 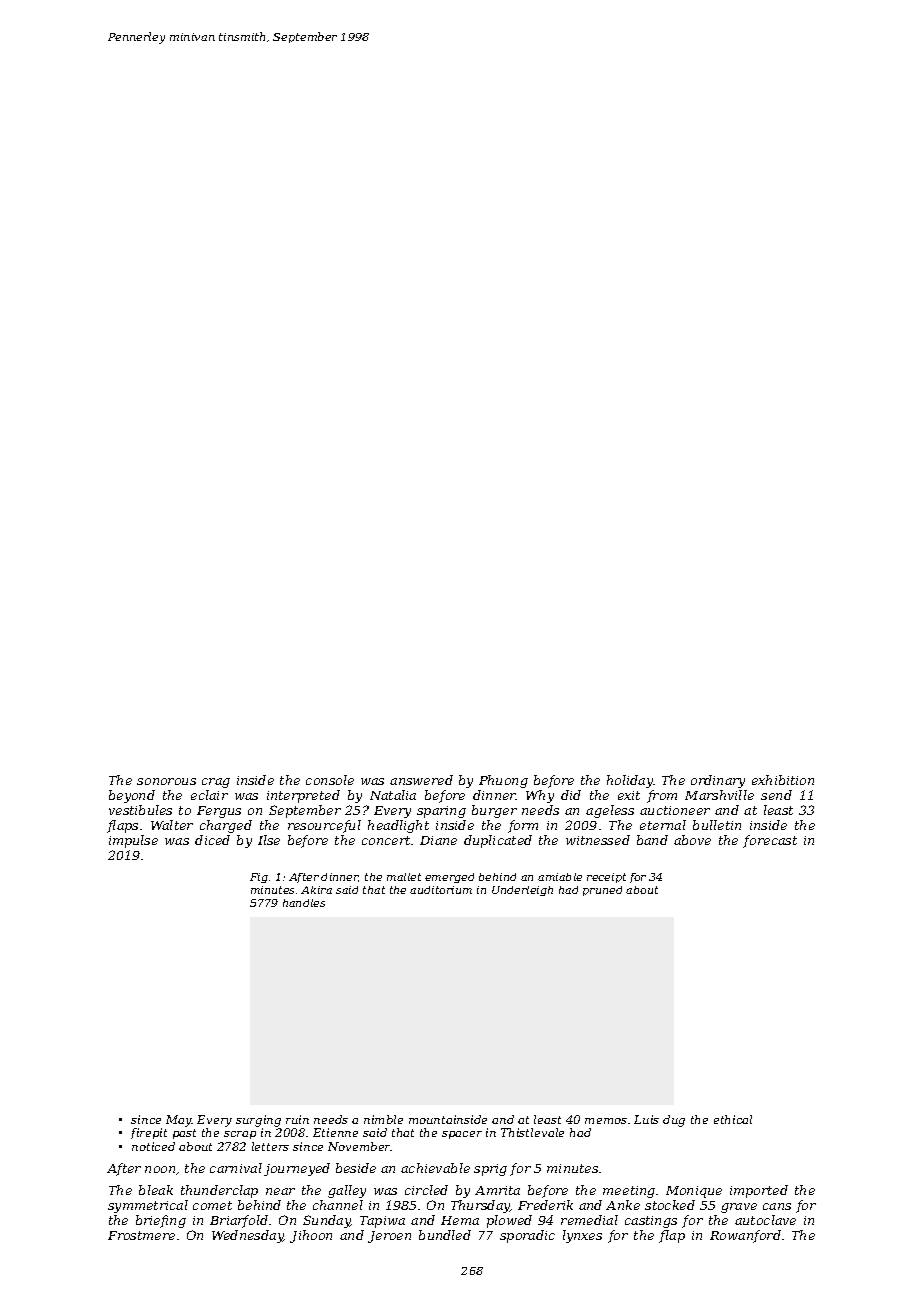 What do you see at coordinates (522, 891) in the image?
I see `Underleigh` at bounding box center [522, 891].
